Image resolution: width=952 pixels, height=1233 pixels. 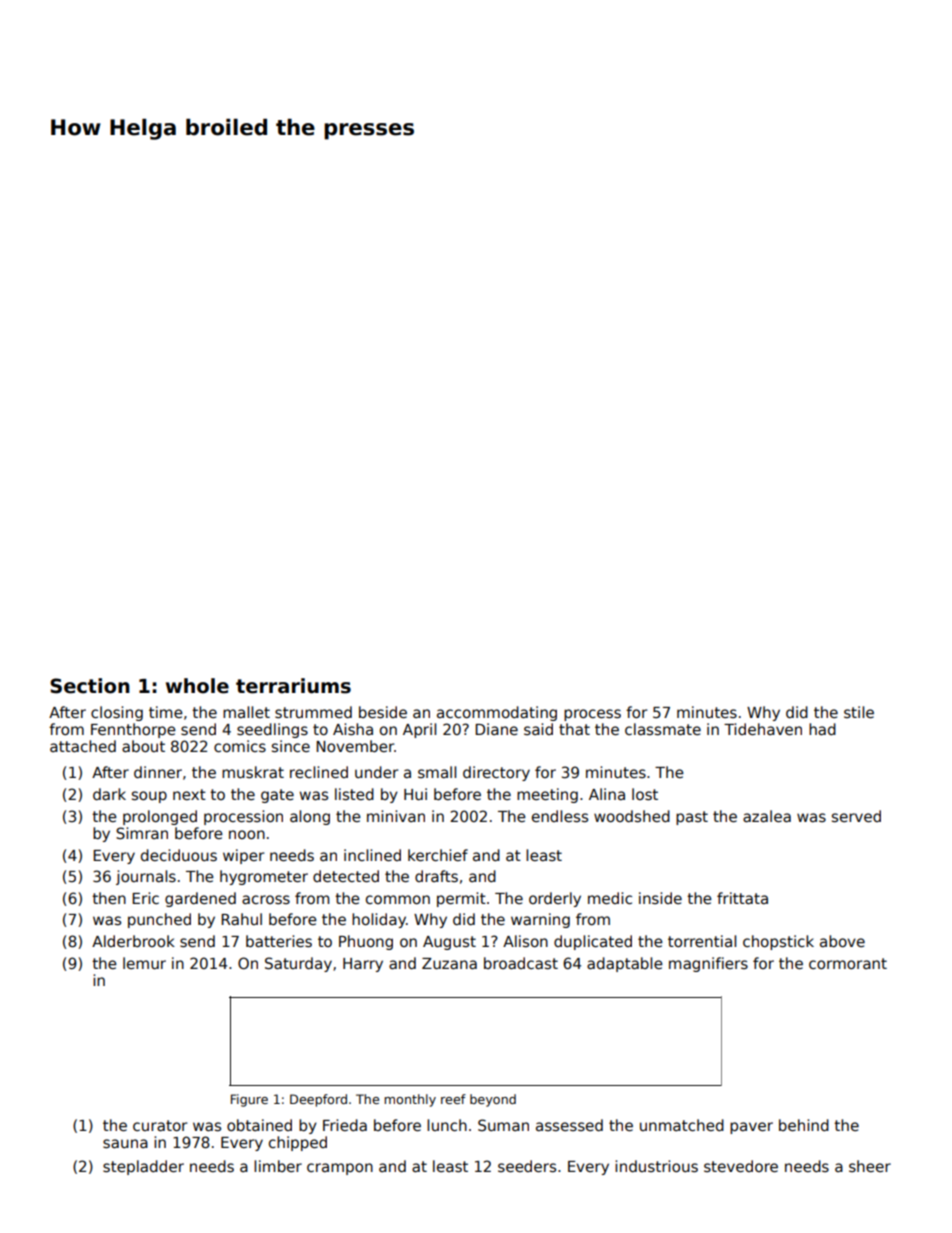 What do you see at coordinates (848, 963) in the image?
I see `cormorant` at bounding box center [848, 963].
